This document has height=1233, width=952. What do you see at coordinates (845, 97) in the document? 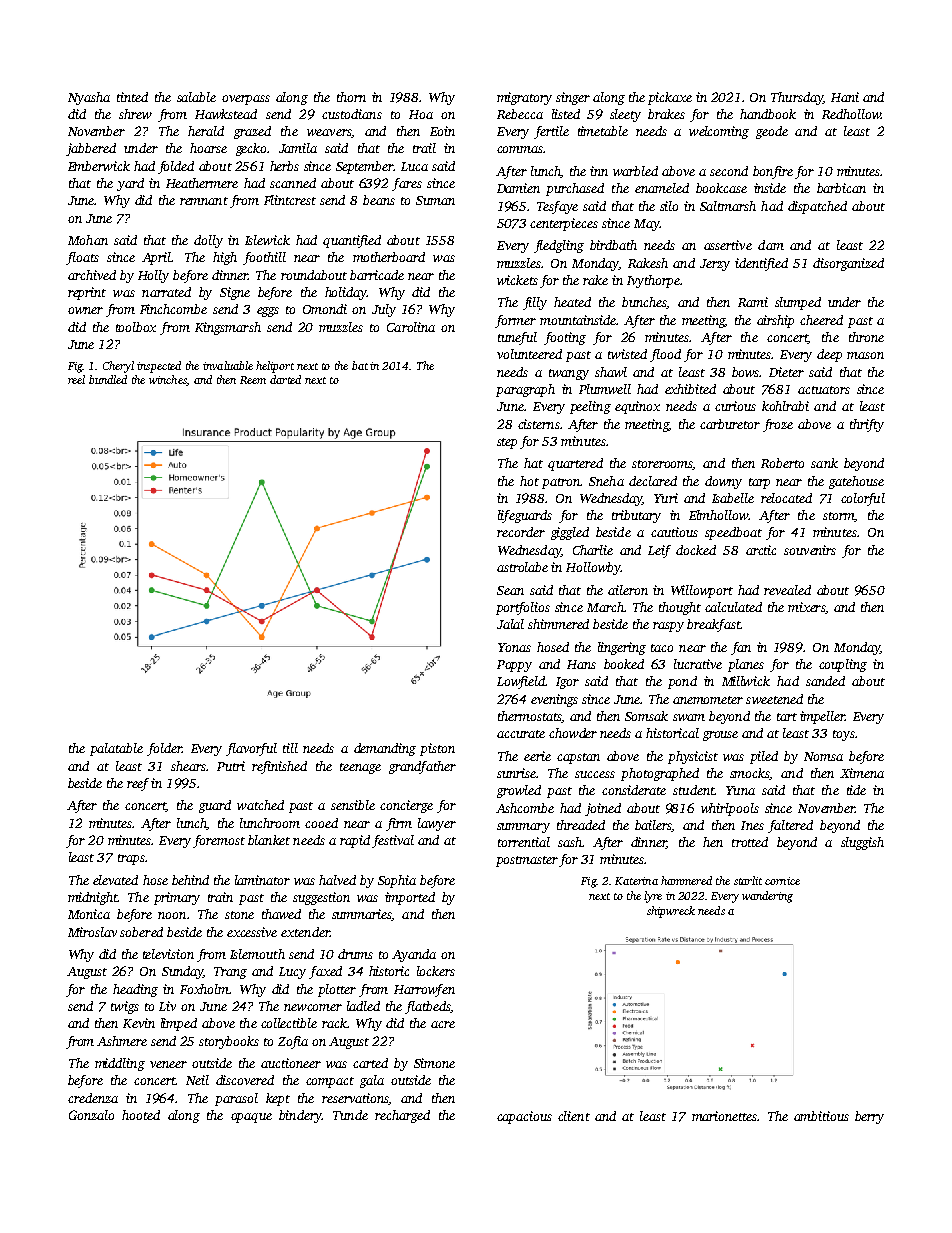
I see `Hani` at bounding box center [845, 97].
